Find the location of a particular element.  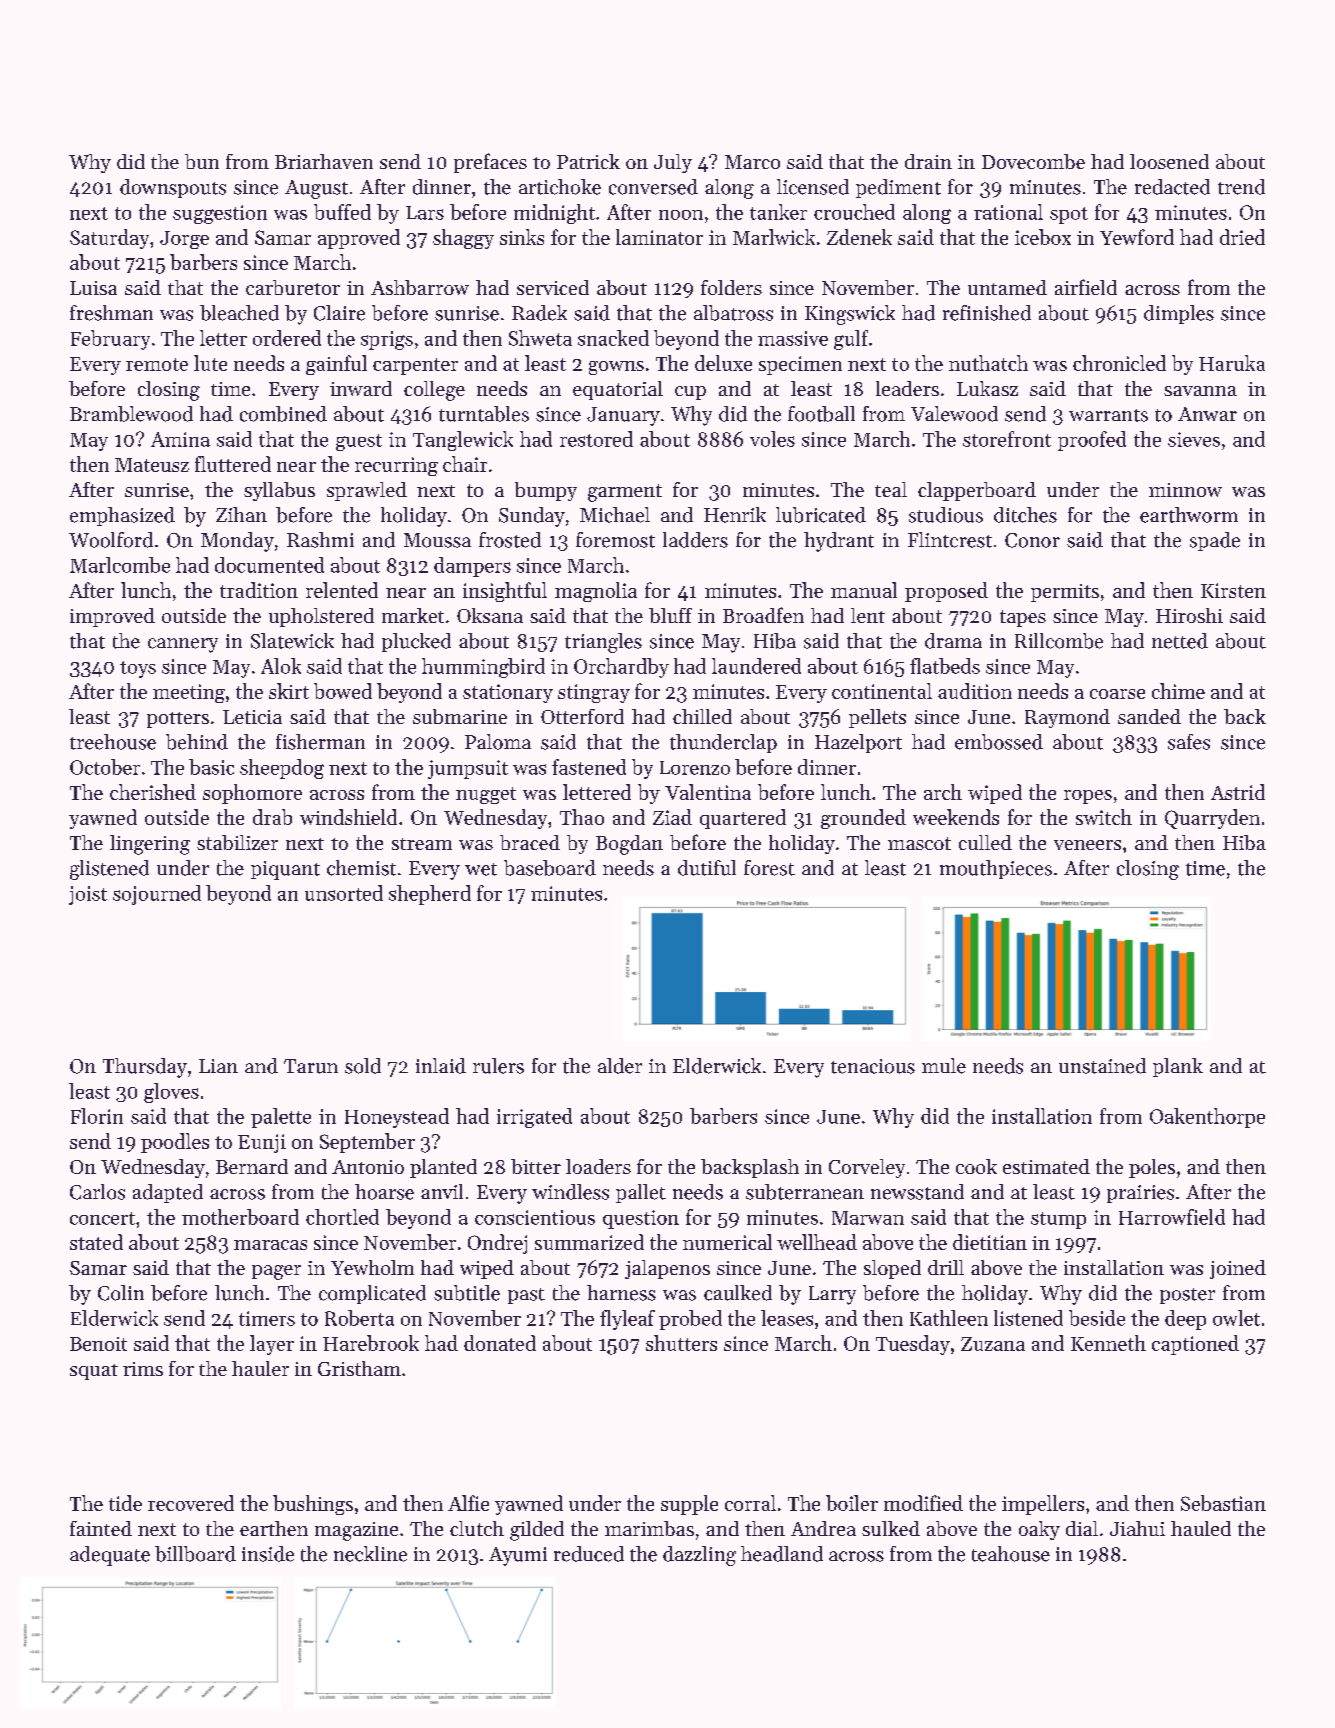

chilled is located at coordinates (702, 716).
